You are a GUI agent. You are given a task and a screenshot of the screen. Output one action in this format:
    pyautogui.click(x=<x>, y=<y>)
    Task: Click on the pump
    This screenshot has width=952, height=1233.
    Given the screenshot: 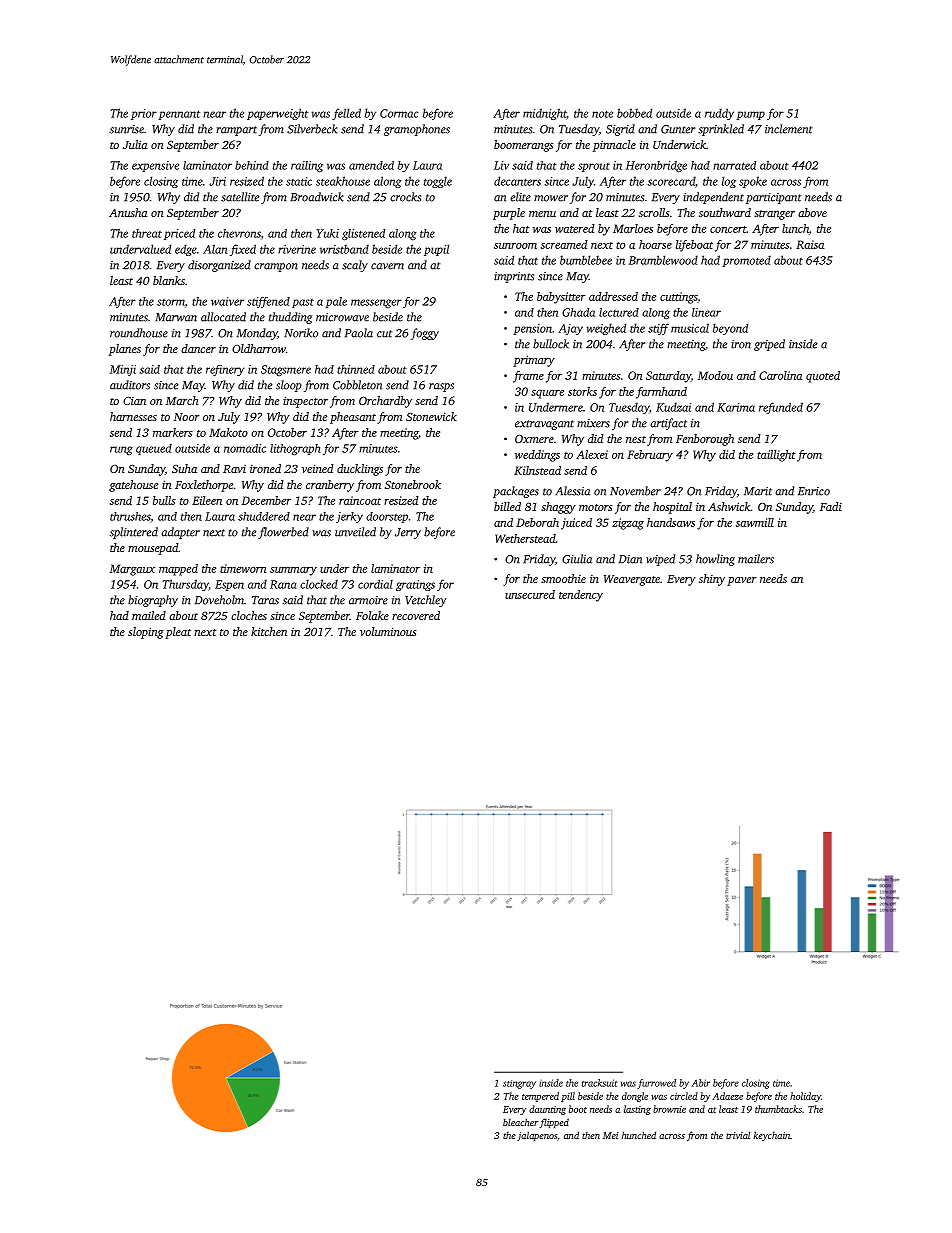 What is the action you would take?
    pyautogui.click(x=751, y=115)
